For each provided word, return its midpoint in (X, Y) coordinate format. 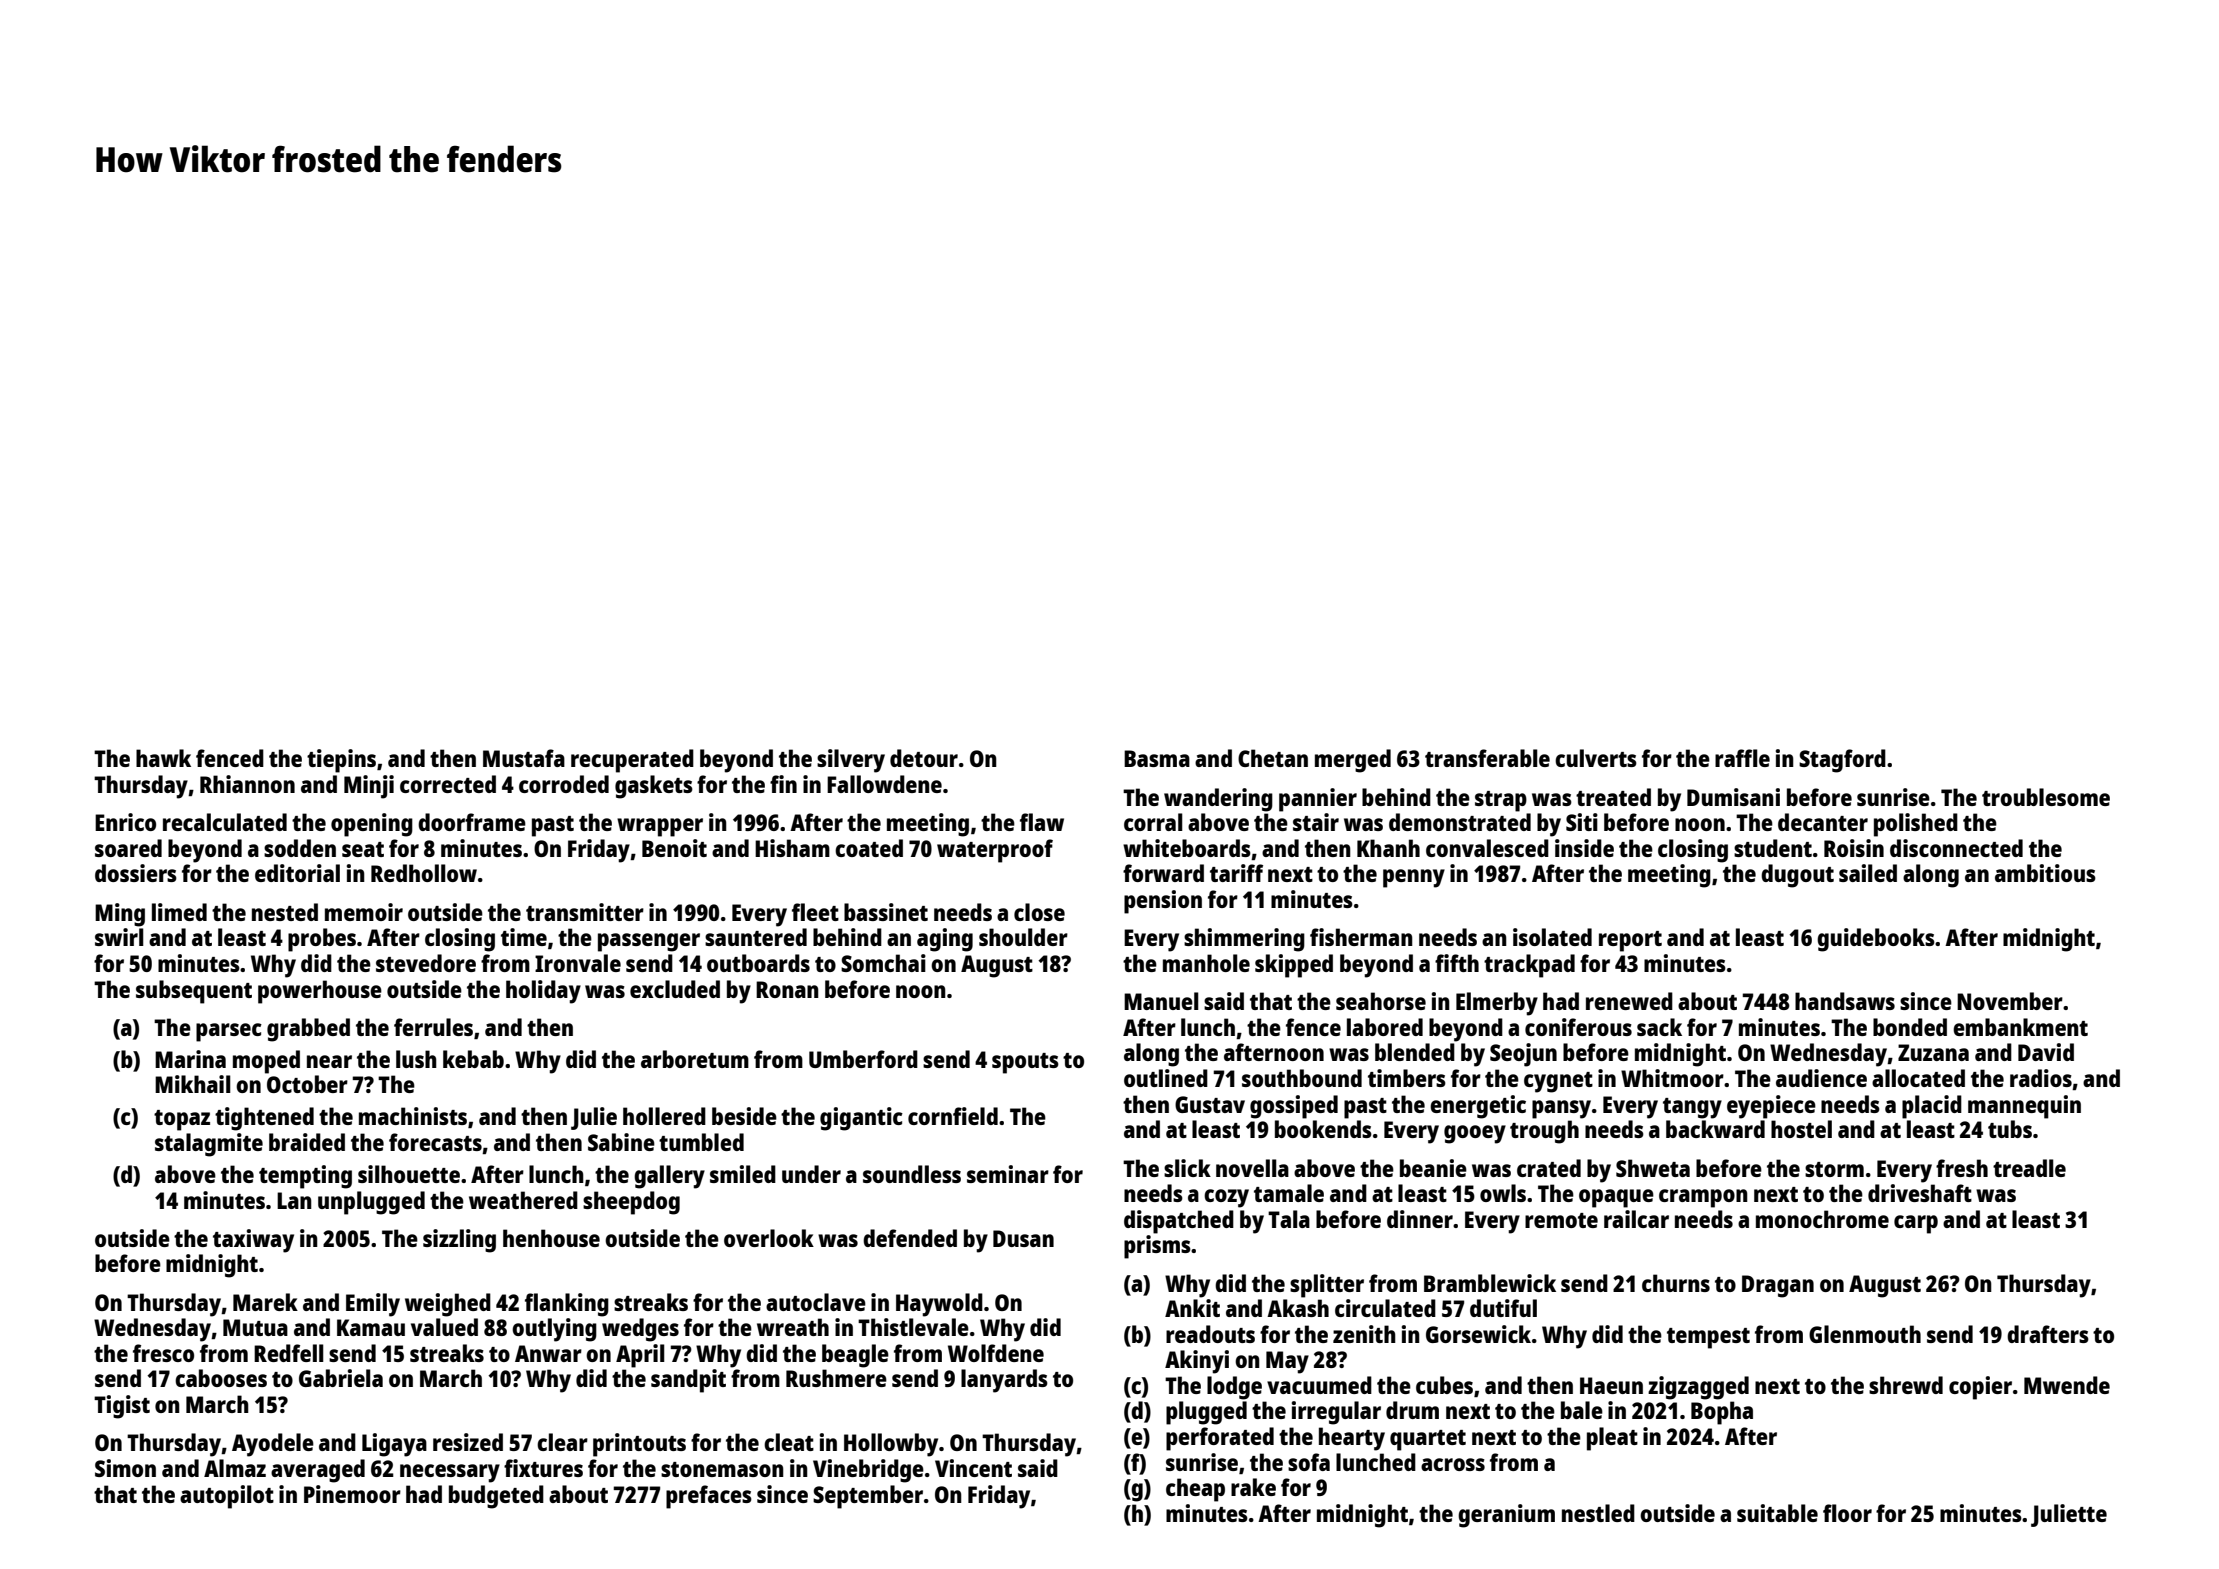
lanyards (1004, 1381)
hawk (163, 758)
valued (444, 1327)
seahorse (1381, 1001)
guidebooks (1876, 940)
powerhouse (320, 992)
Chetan (1273, 758)
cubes (1444, 1385)
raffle (1742, 758)
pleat (1612, 1439)
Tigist (122, 1407)
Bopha (1722, 1413)
